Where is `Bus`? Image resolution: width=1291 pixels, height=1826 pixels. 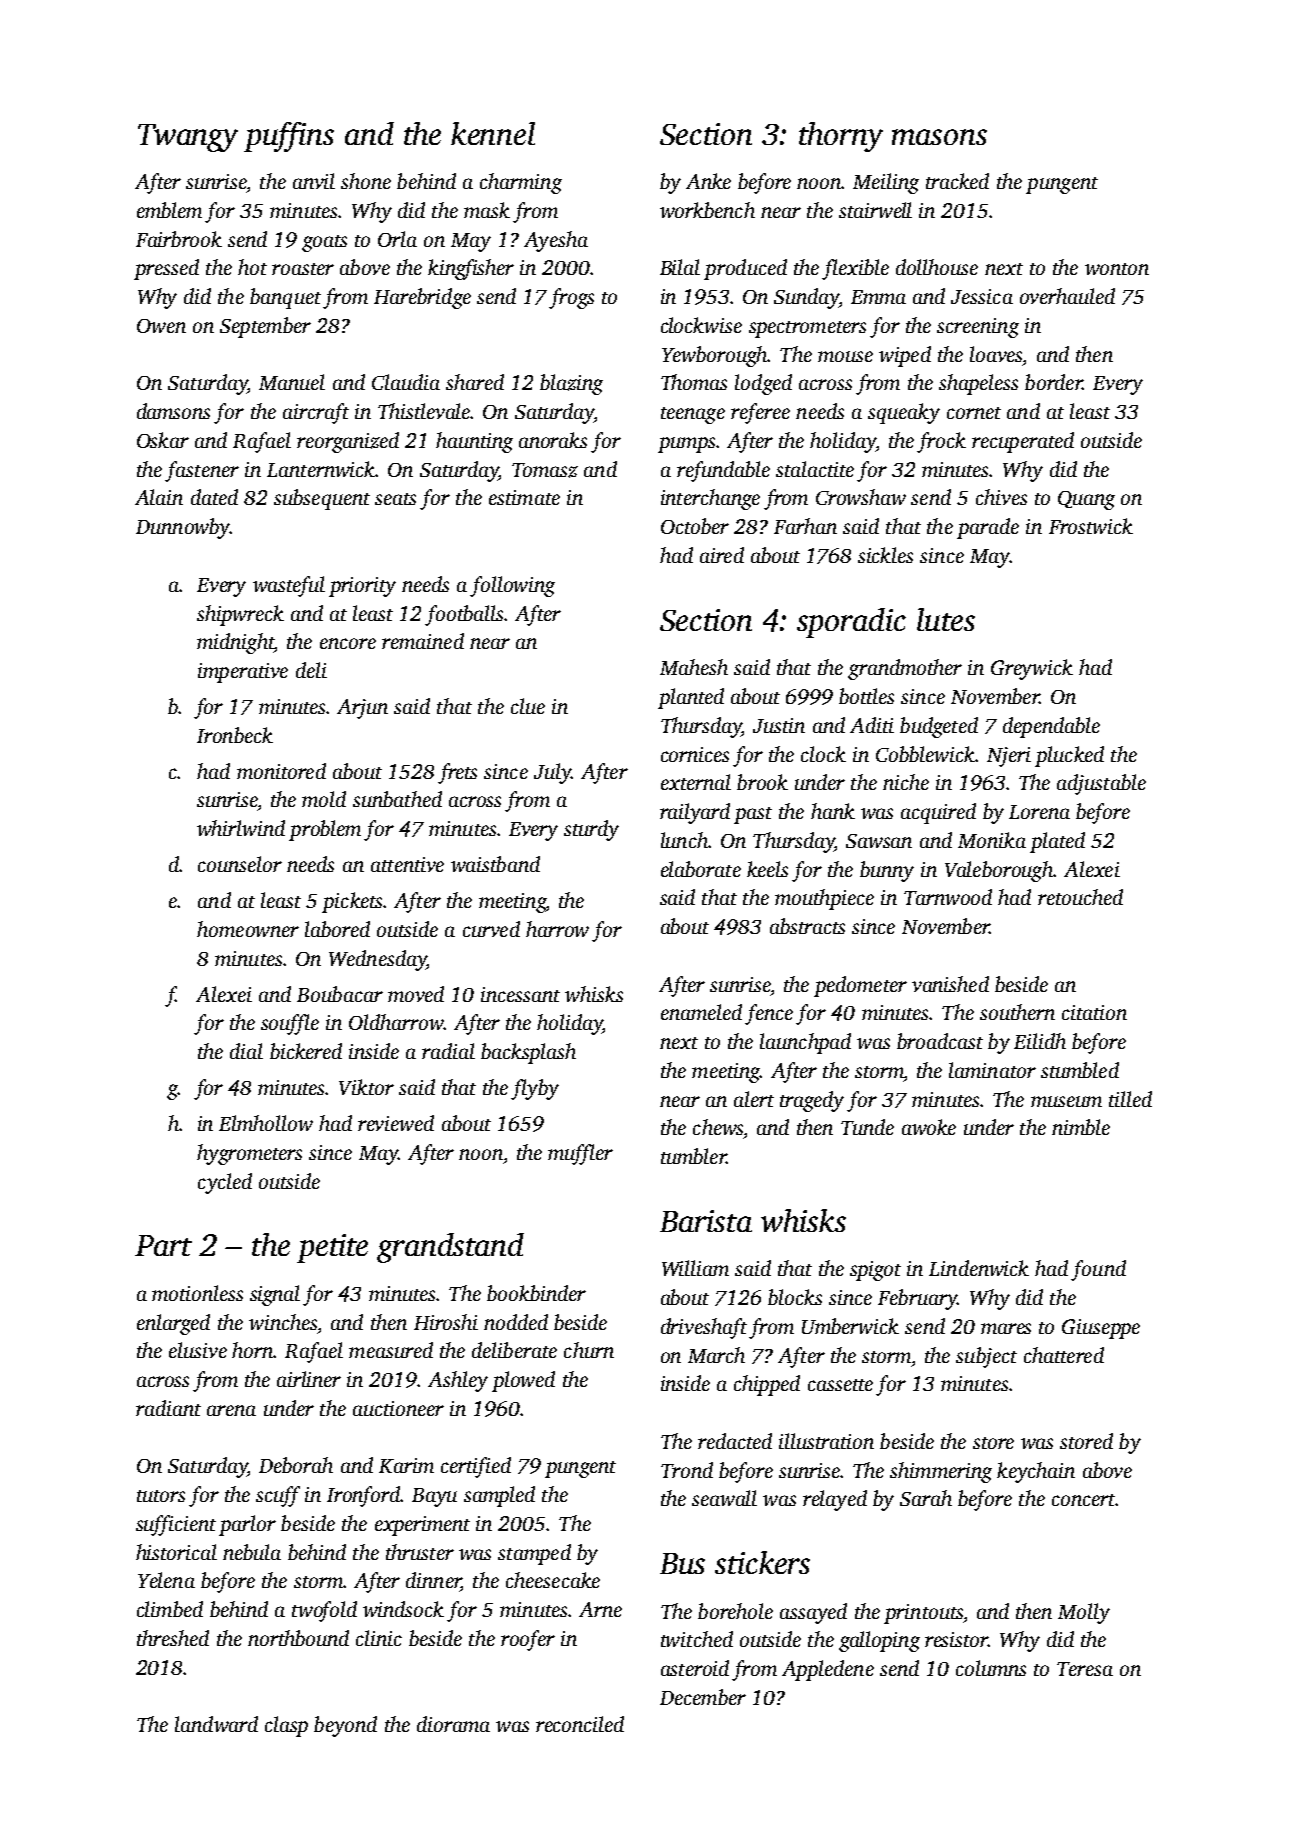
Bus is located at coordinates (682, 1563).
